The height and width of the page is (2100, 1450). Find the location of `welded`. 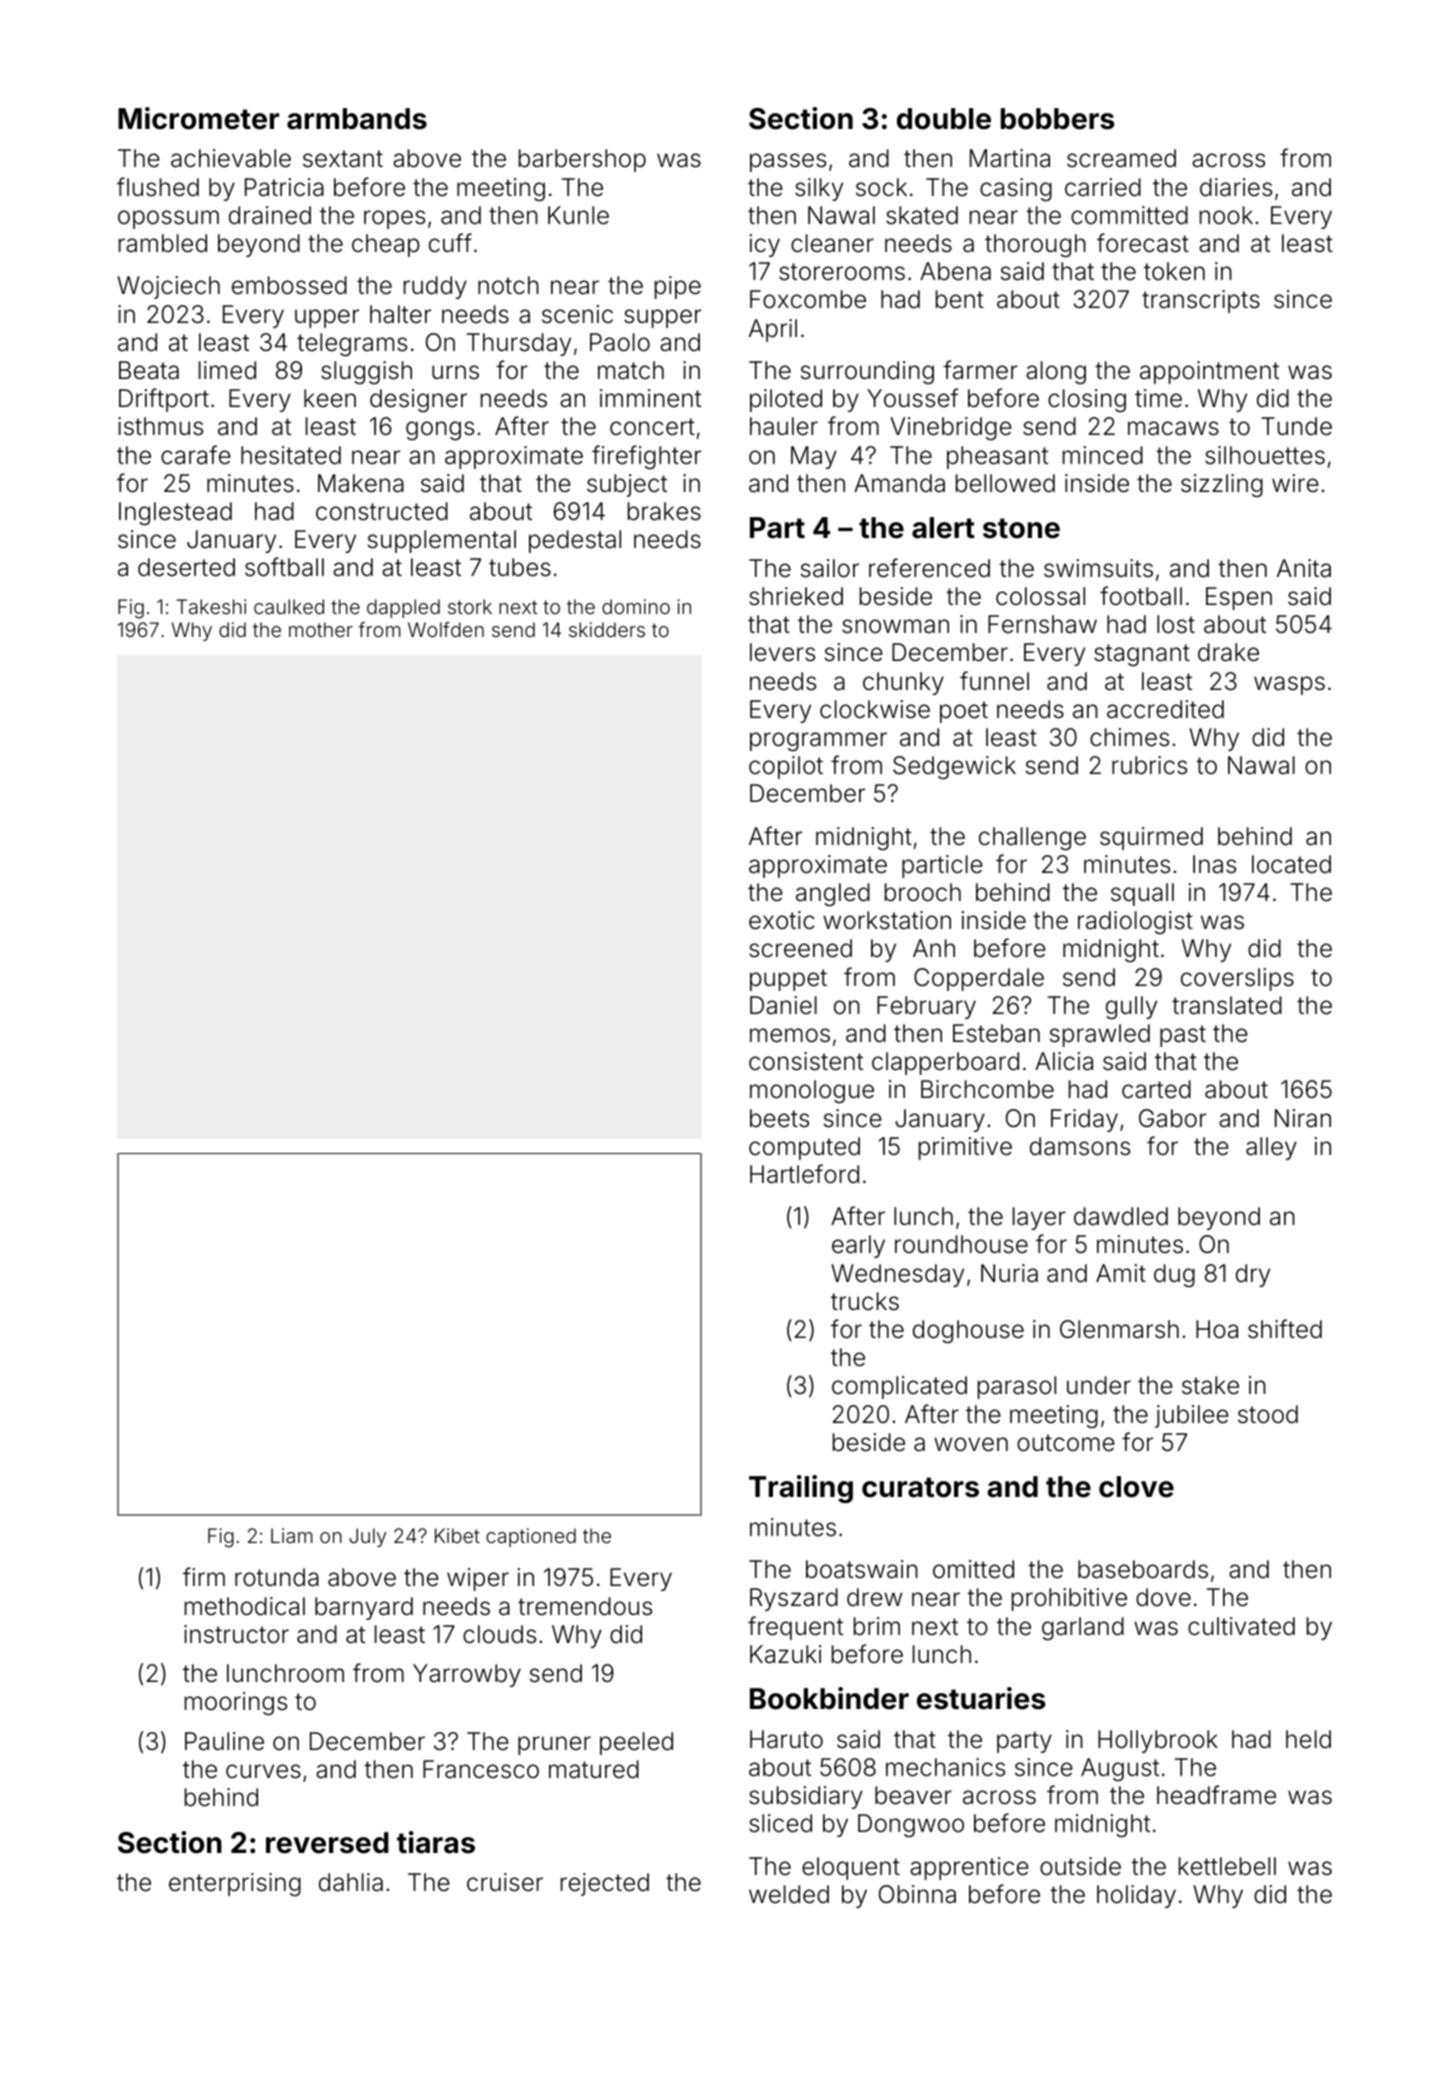

welded is located at coordinates (789, 1894).
